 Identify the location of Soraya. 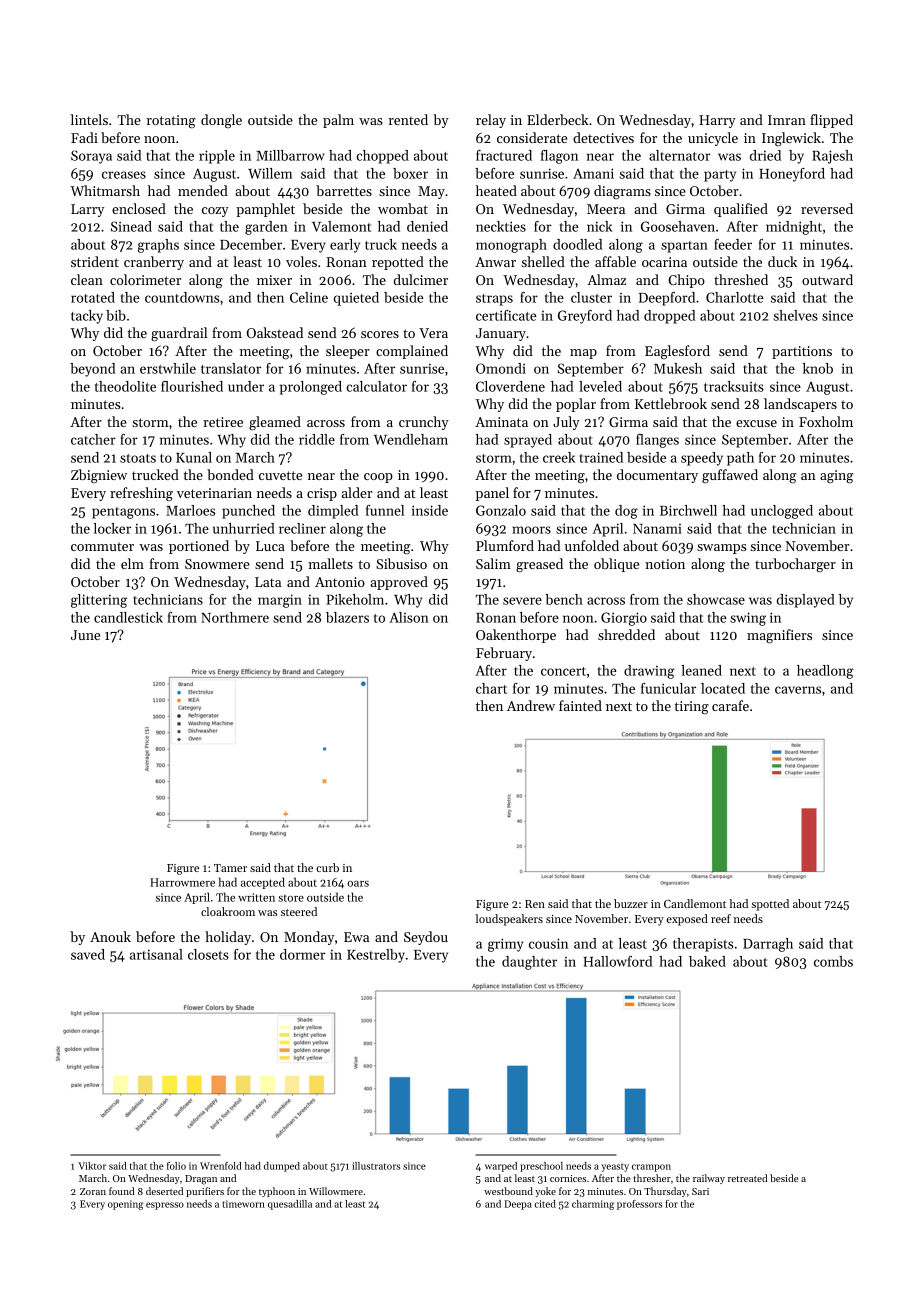
(91, 157).
